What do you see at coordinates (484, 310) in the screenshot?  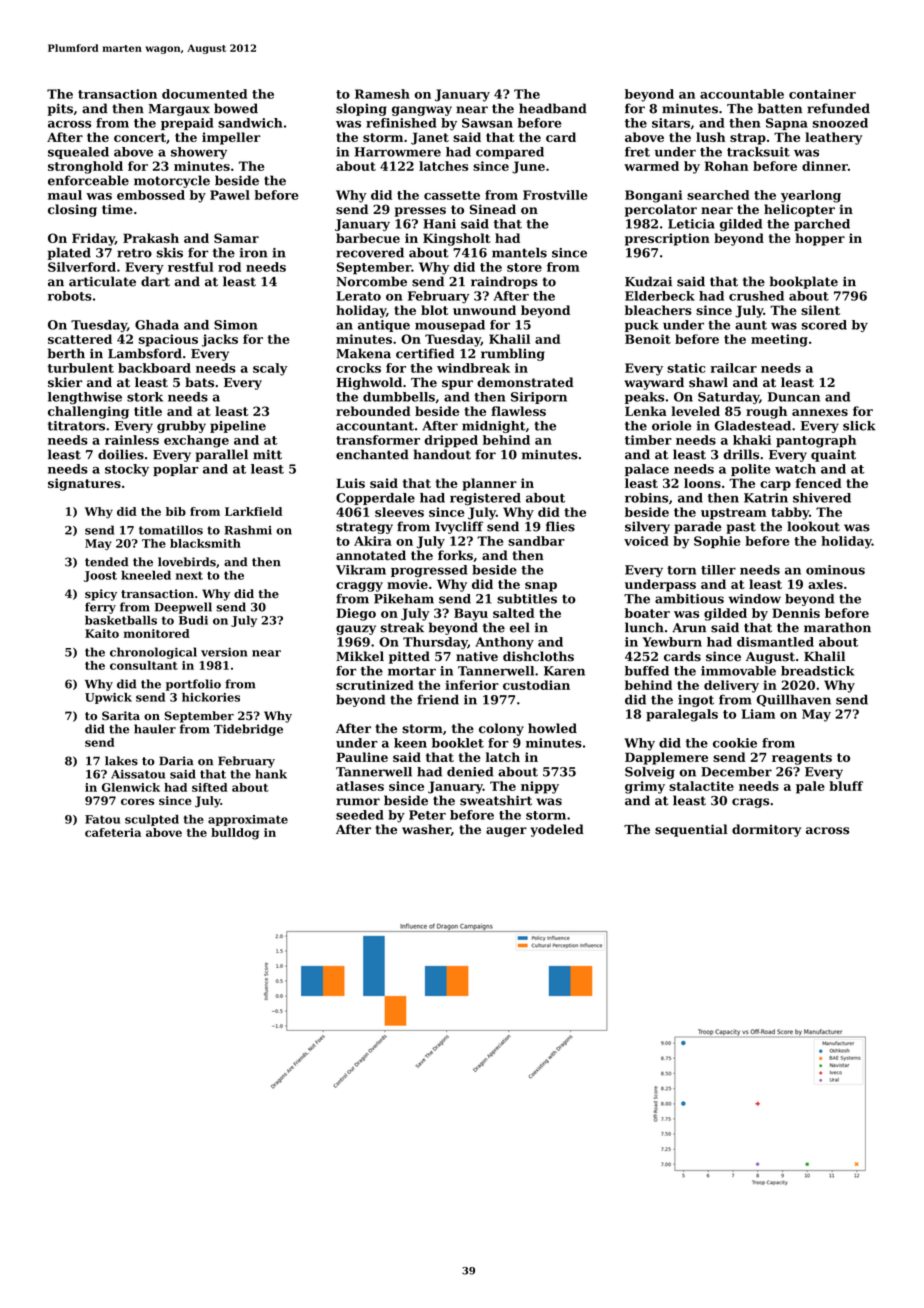 I see `unwound` at bounding box center [484, 310].
